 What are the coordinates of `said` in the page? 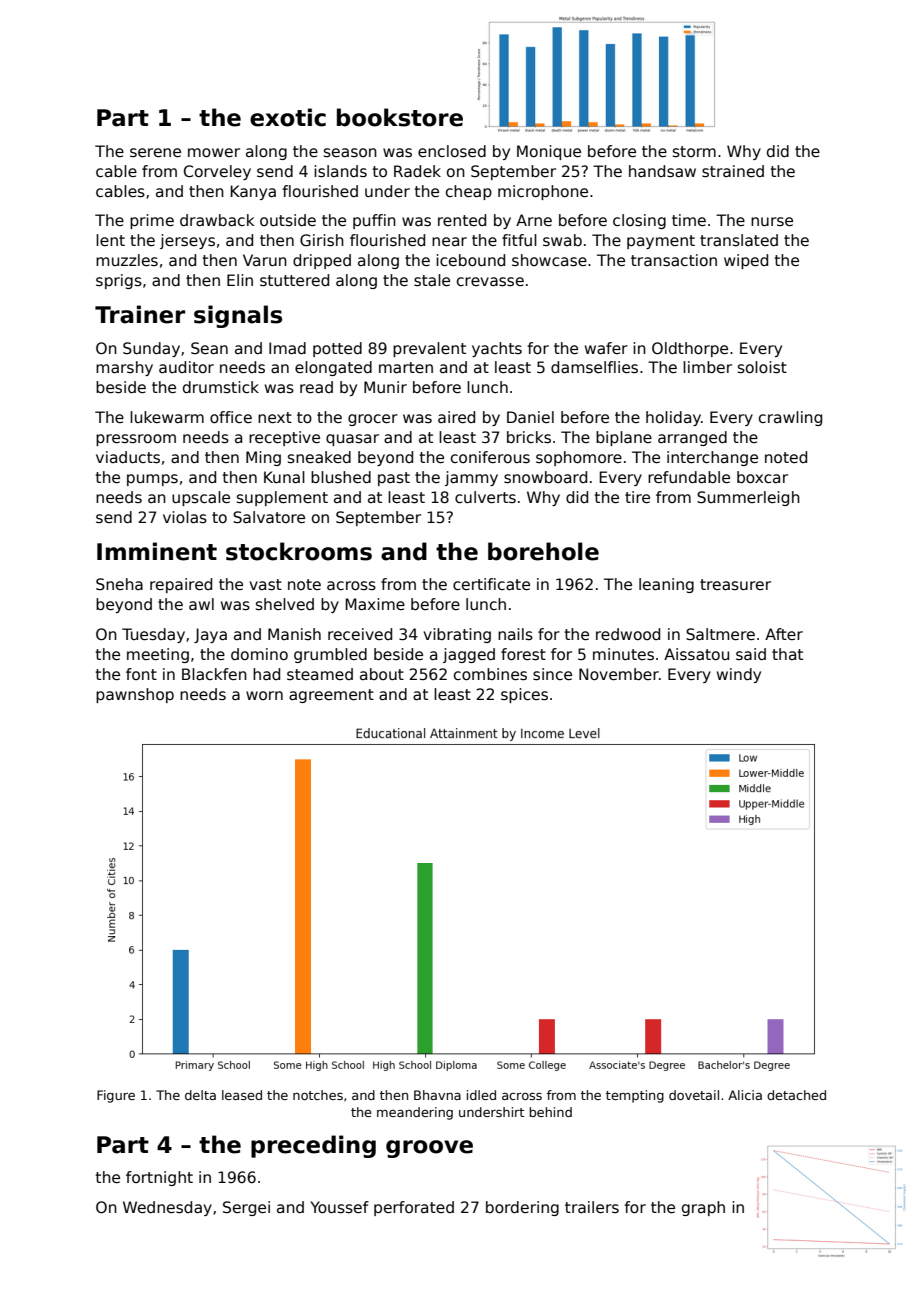 It's located at (751, 654).
